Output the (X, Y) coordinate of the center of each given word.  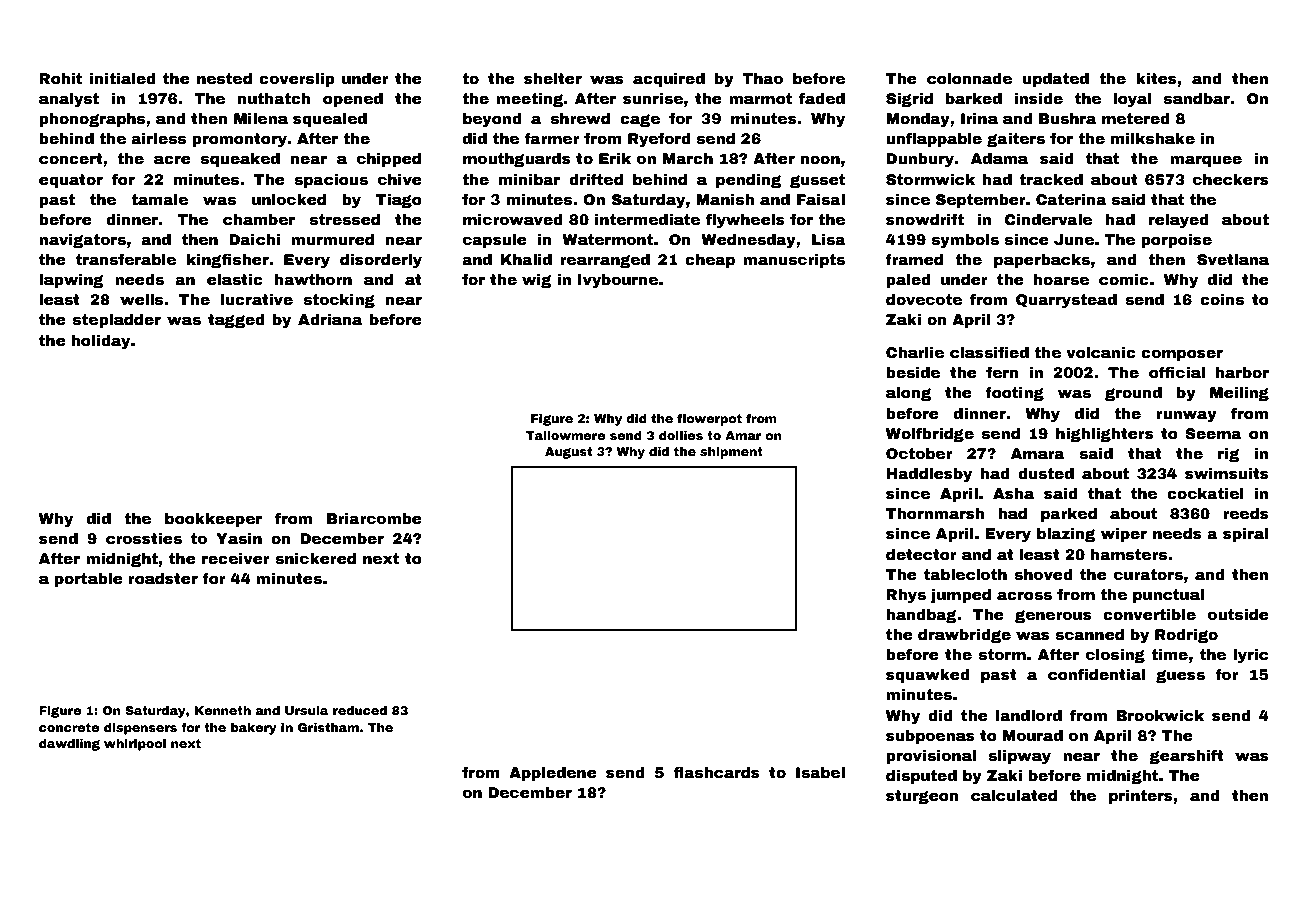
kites (1156, 78)
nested (224, 78)
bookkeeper (213, 520)
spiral (1245, 535)
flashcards (716, 772)
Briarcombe (374, 518)
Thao (762, 78)
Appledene (553, 774)
